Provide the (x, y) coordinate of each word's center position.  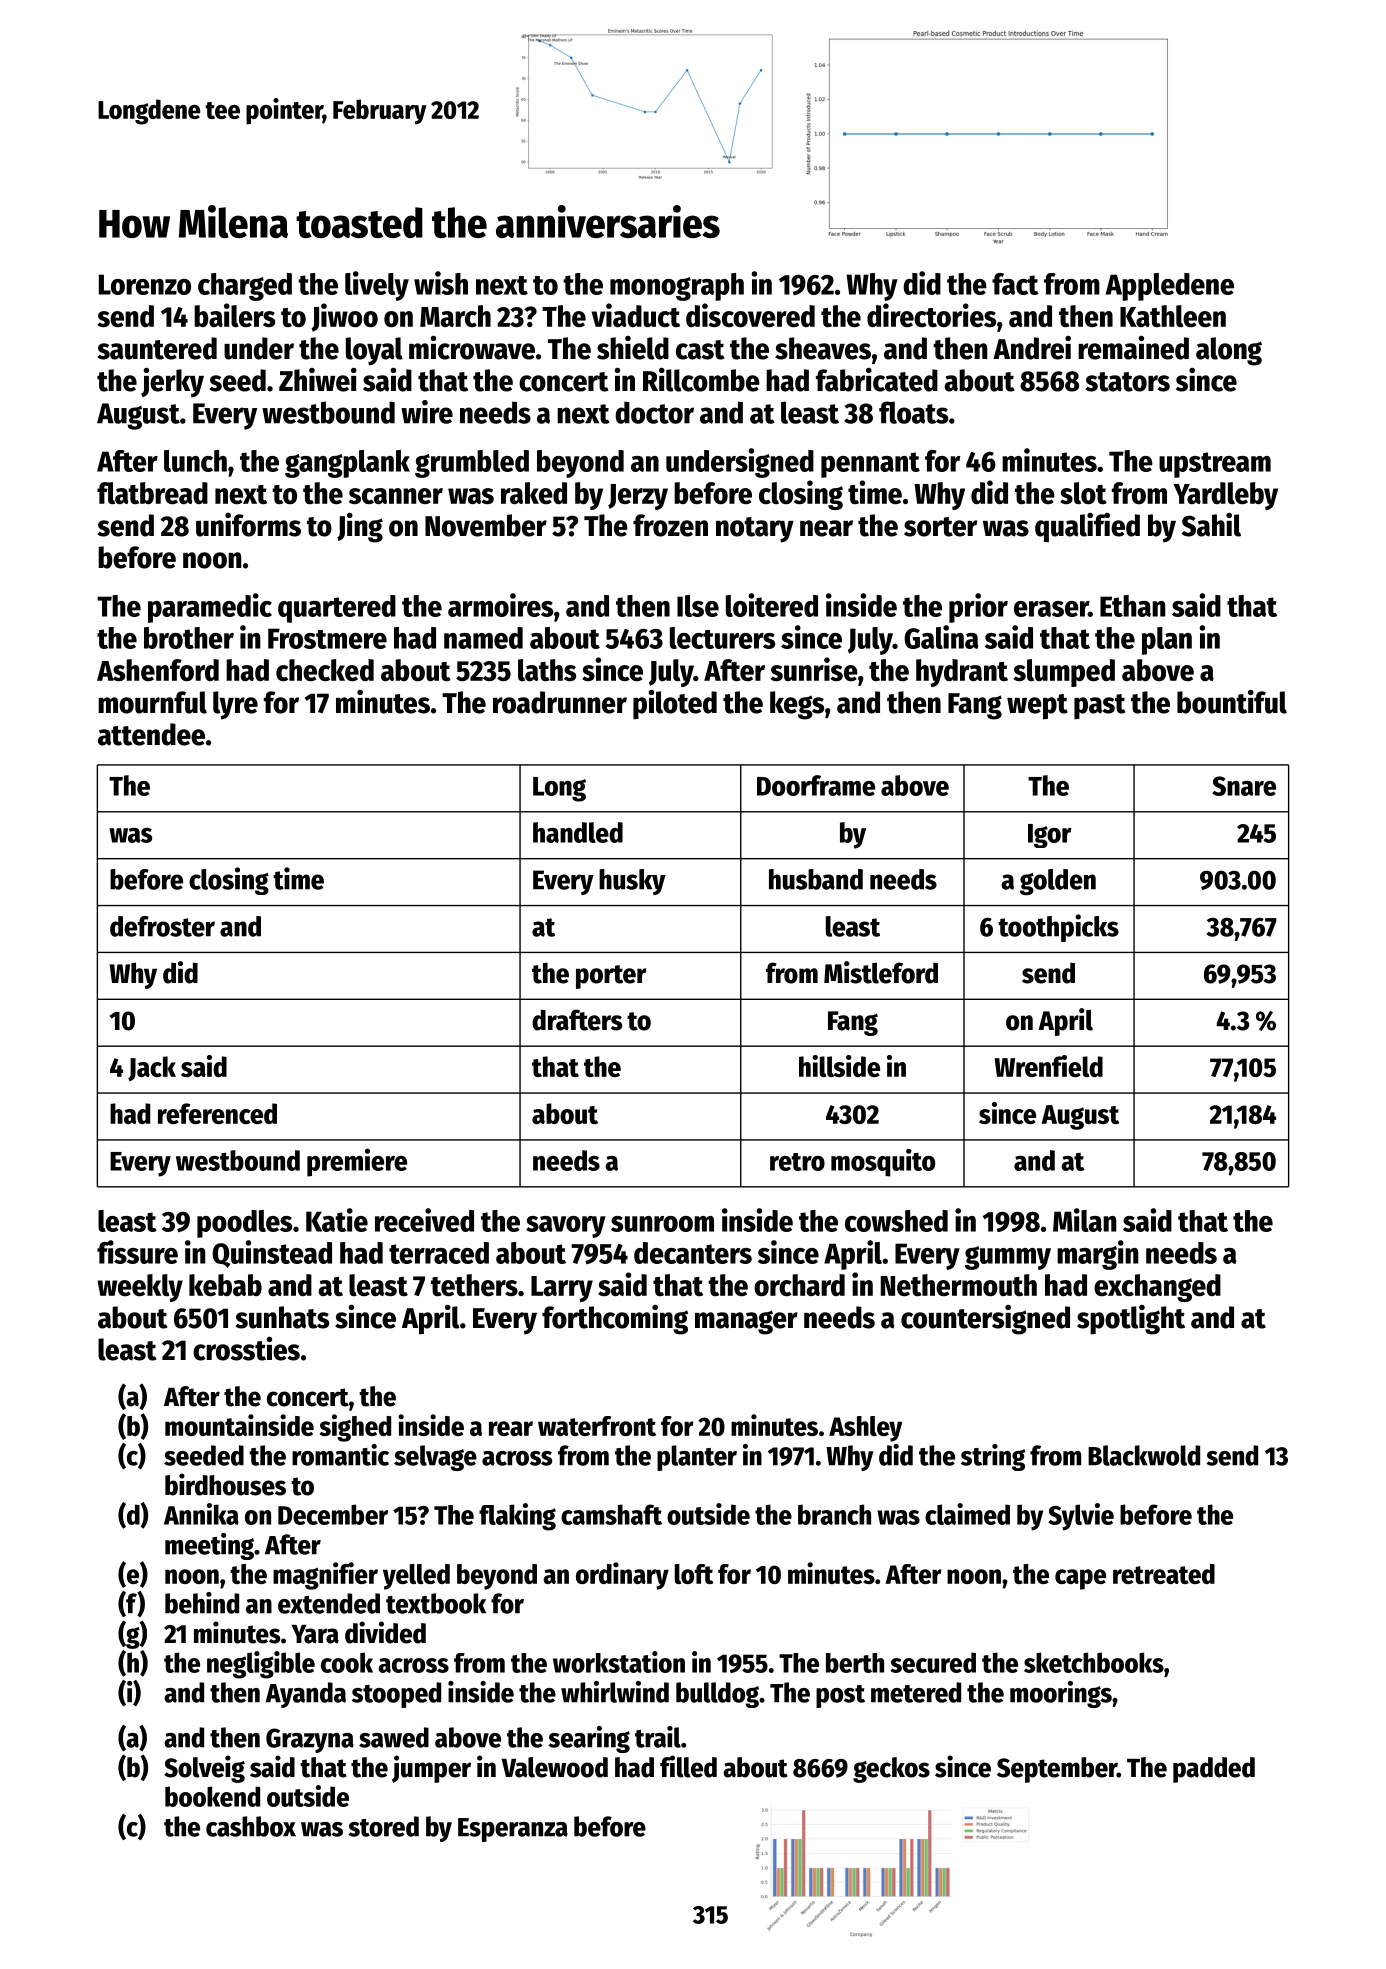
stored (383, 1826)
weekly (140, 1288)
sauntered (157, 348)
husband (816, 879)
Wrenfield (1048, 1066)
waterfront (597, 1426)
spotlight (1131, 1320)
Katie (337, 1220)
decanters (693, 1253)
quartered (337, 609)
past (1100, 707)
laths (547, 670)
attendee (151, 734)
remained (1133, 347)
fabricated (877, 380)
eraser (1051, 609)
